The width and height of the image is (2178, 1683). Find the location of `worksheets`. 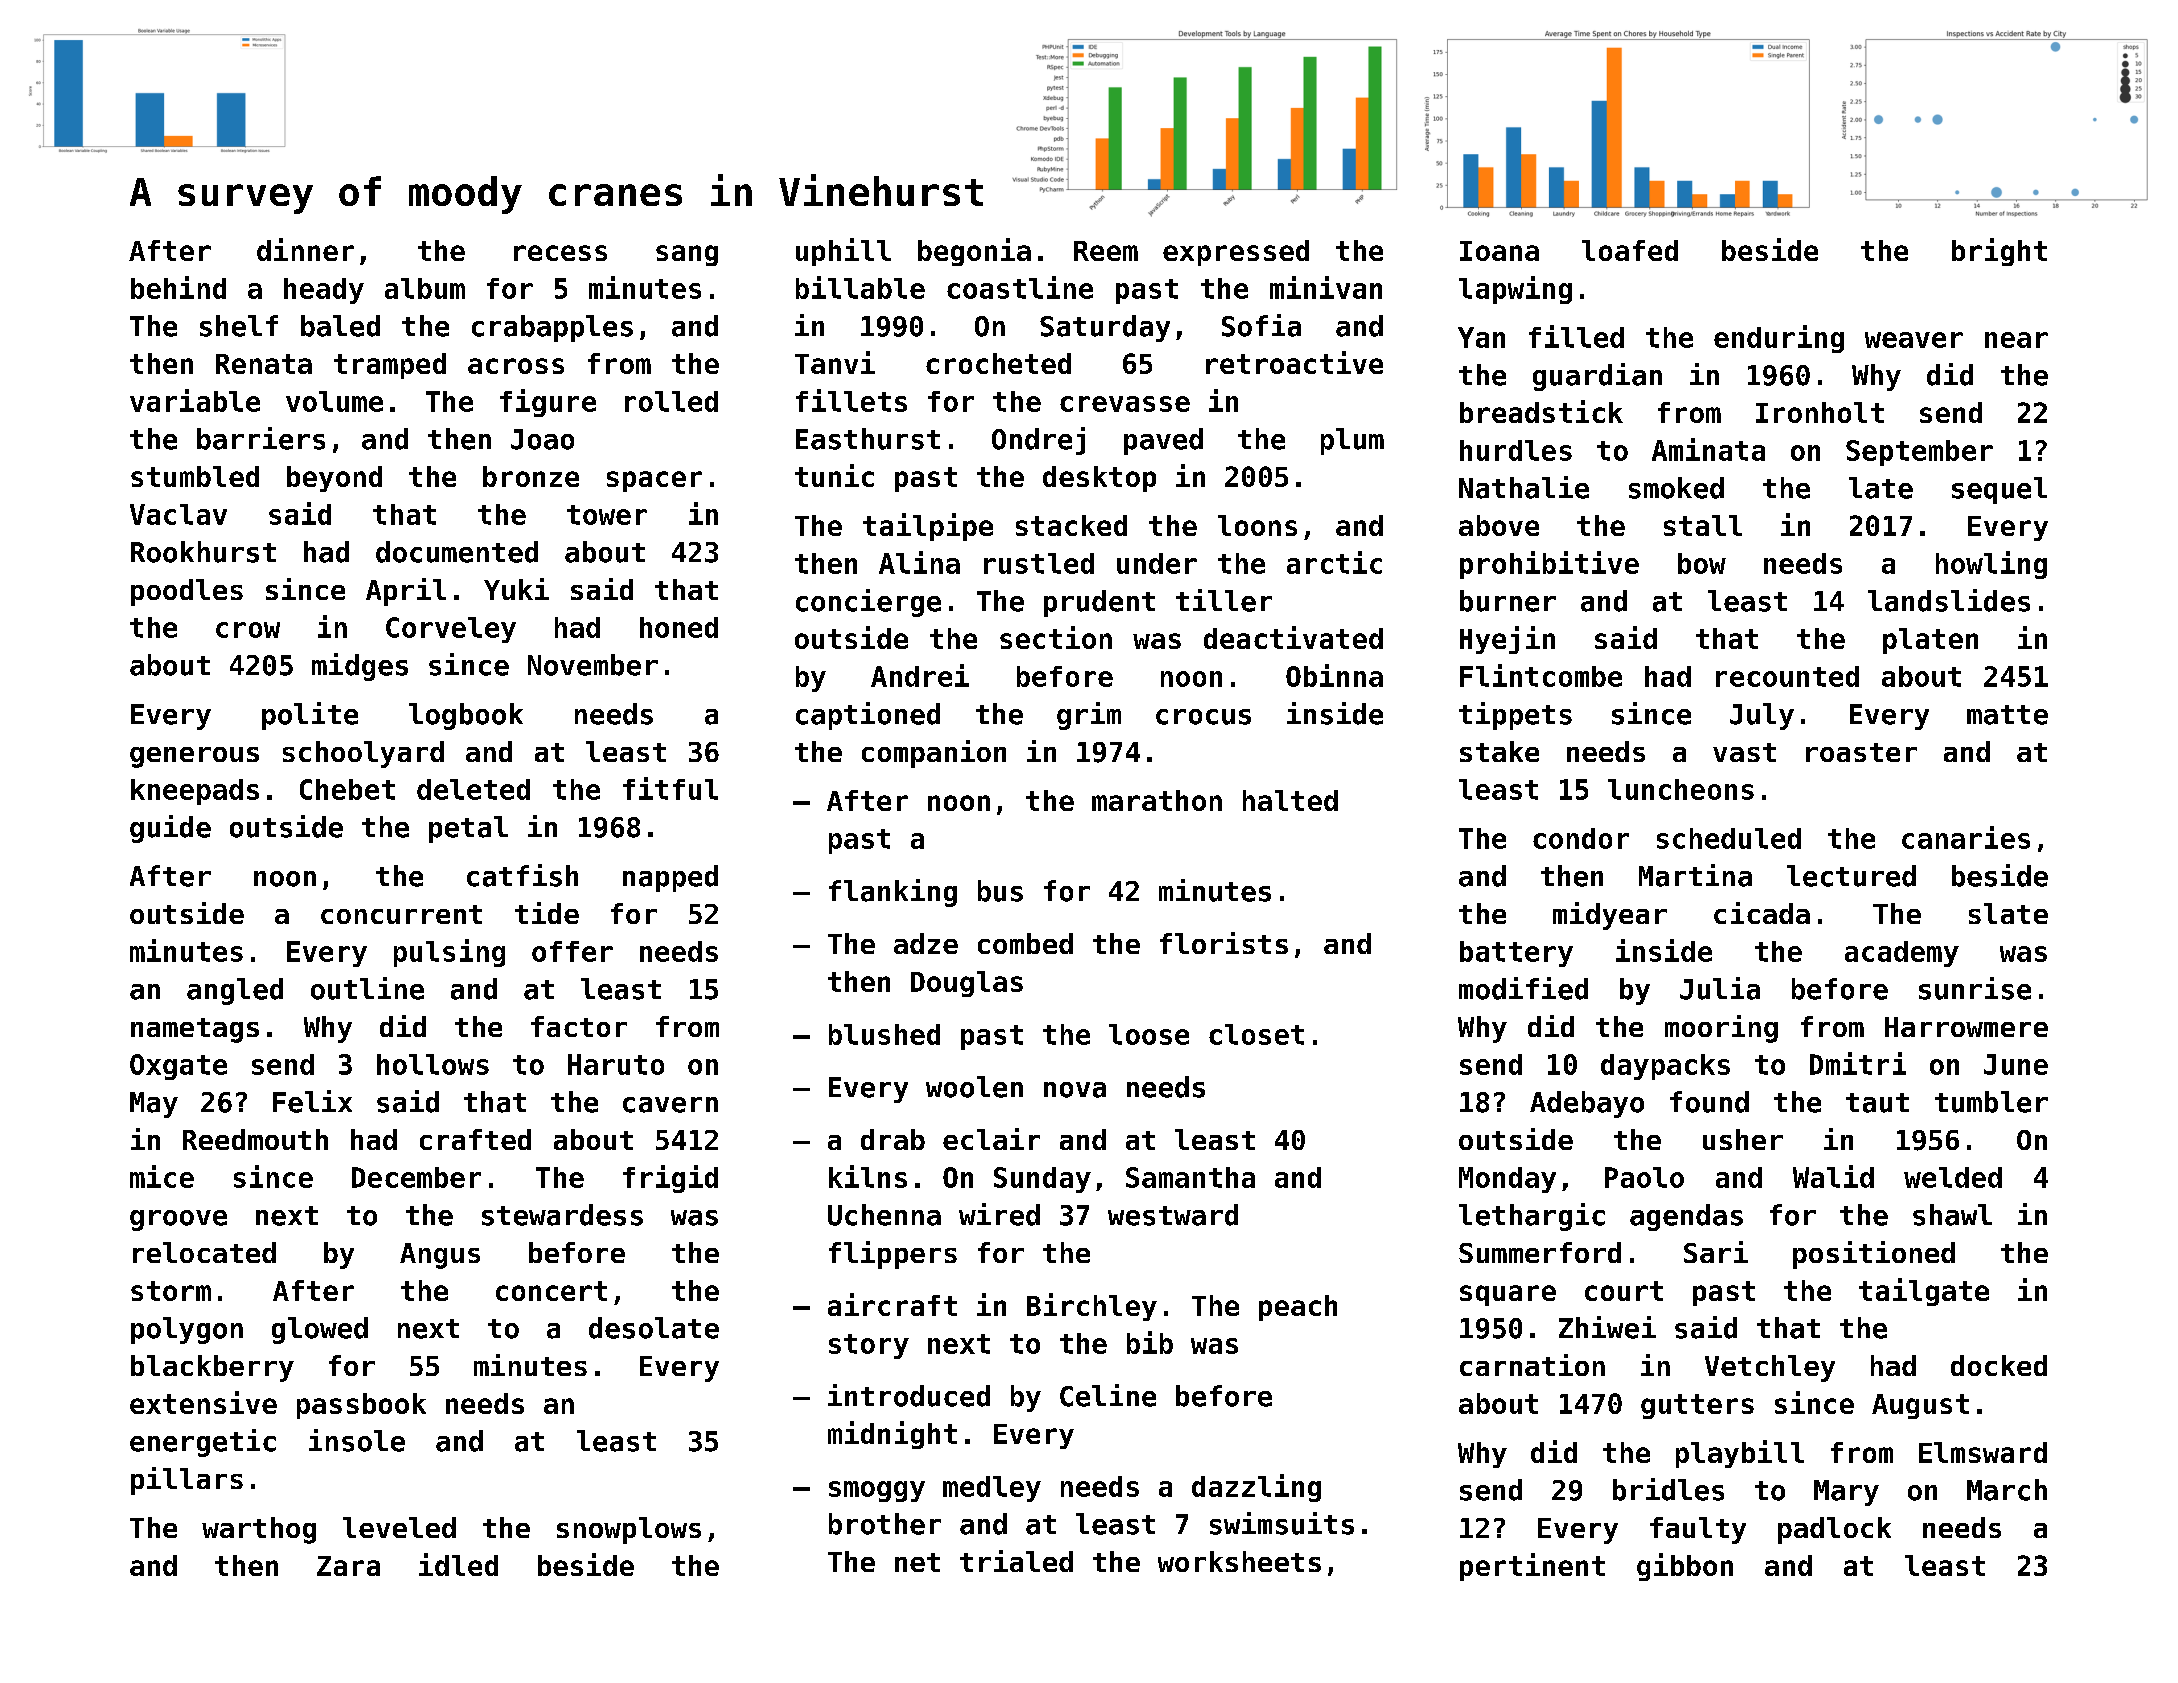

worksheets is located at coordinates (1239, 1561).
